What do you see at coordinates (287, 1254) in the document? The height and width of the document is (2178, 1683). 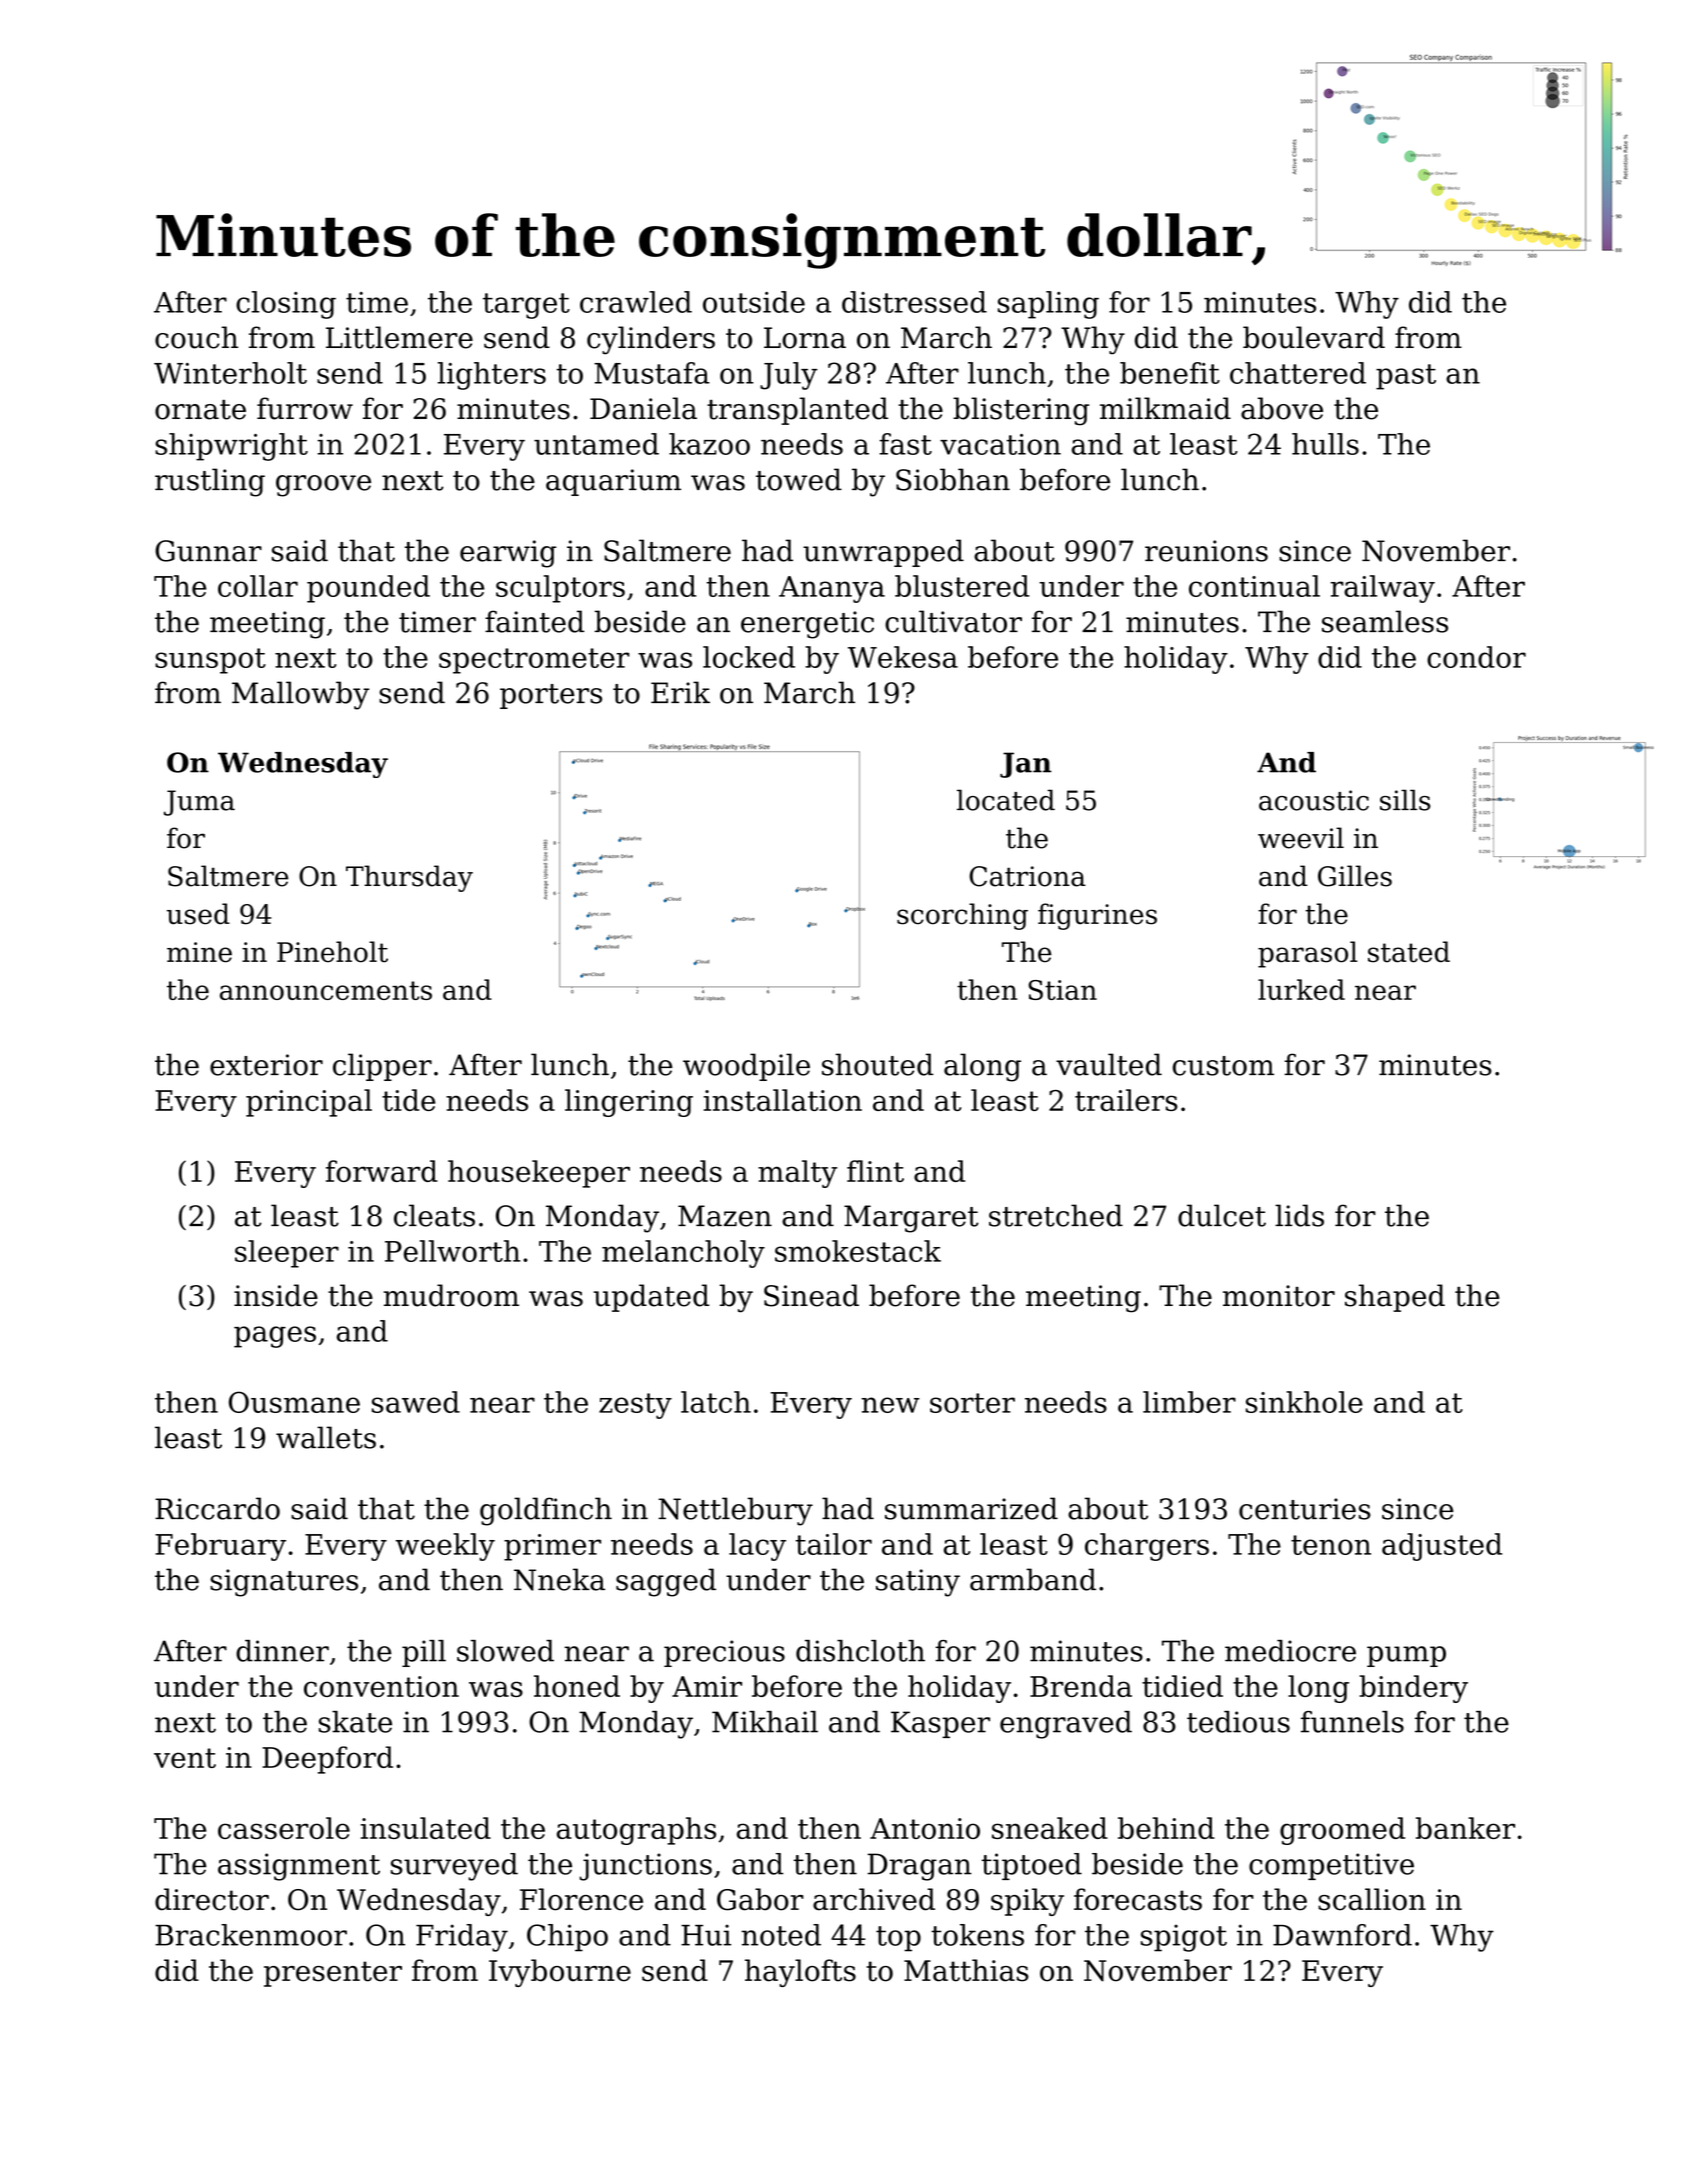 I see `sleeper` at bounding box center [287, 1254].
